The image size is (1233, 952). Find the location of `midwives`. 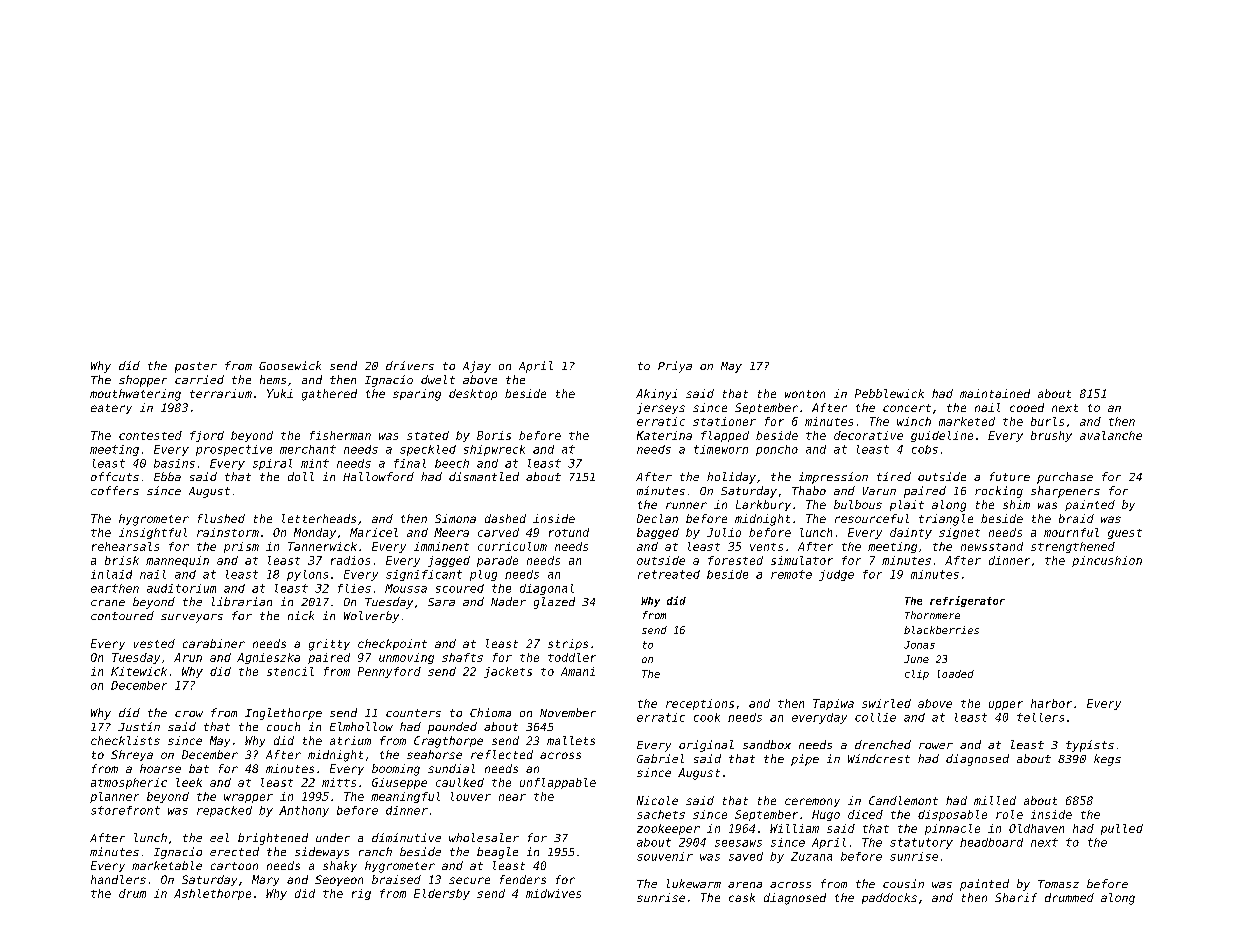

midwives is located at coordinates (553, 893).
